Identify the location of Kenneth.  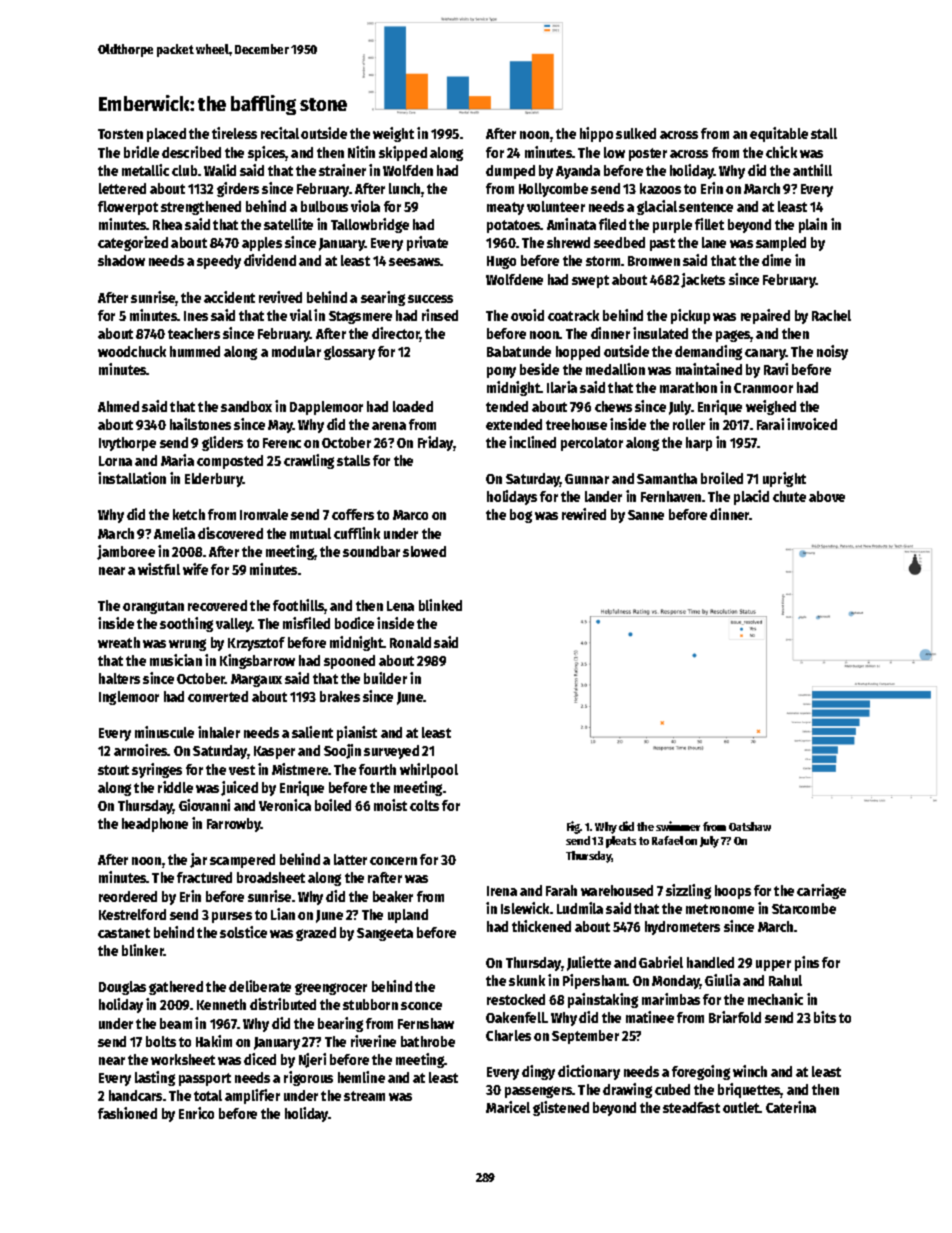
(221, 1004).
